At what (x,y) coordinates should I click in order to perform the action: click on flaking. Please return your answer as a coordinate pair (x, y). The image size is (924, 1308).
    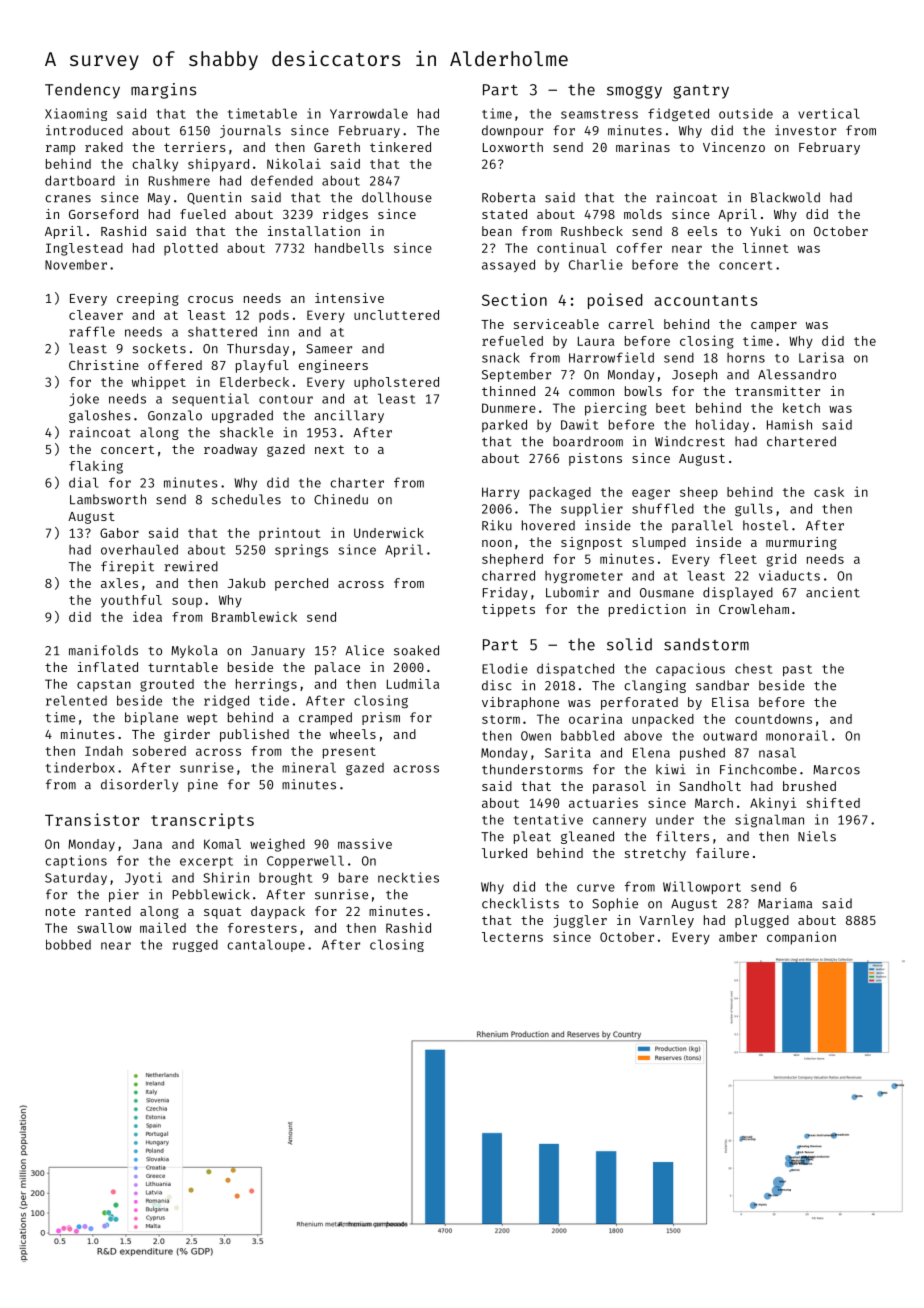
    Looking at the image, I should click on (96, 467).
